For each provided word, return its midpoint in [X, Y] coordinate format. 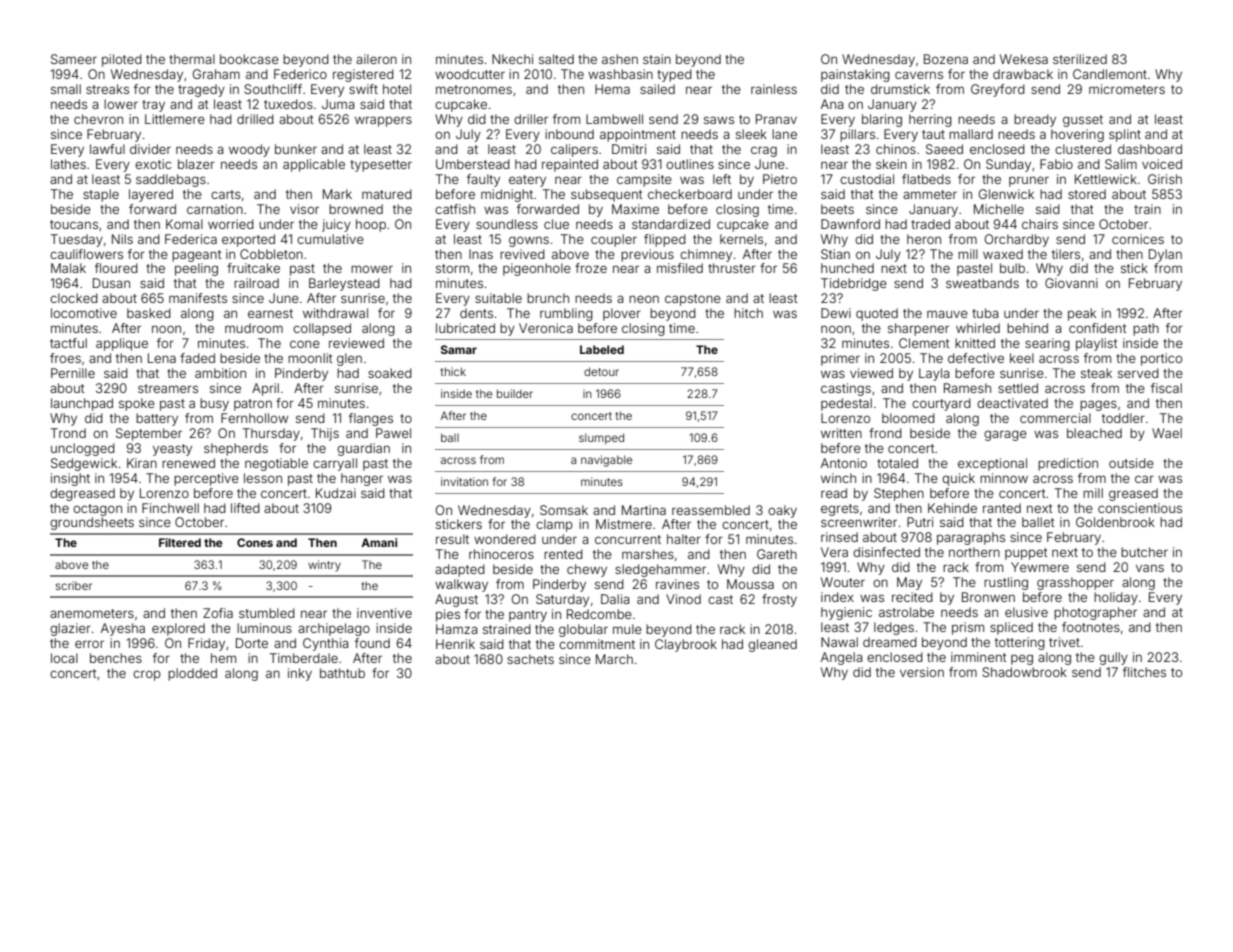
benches [116, 658]
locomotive [84, 313]
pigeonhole [537, 269]
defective [976, 358]
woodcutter [470, 74]
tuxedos [288, 104]
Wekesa [1024, 59]
